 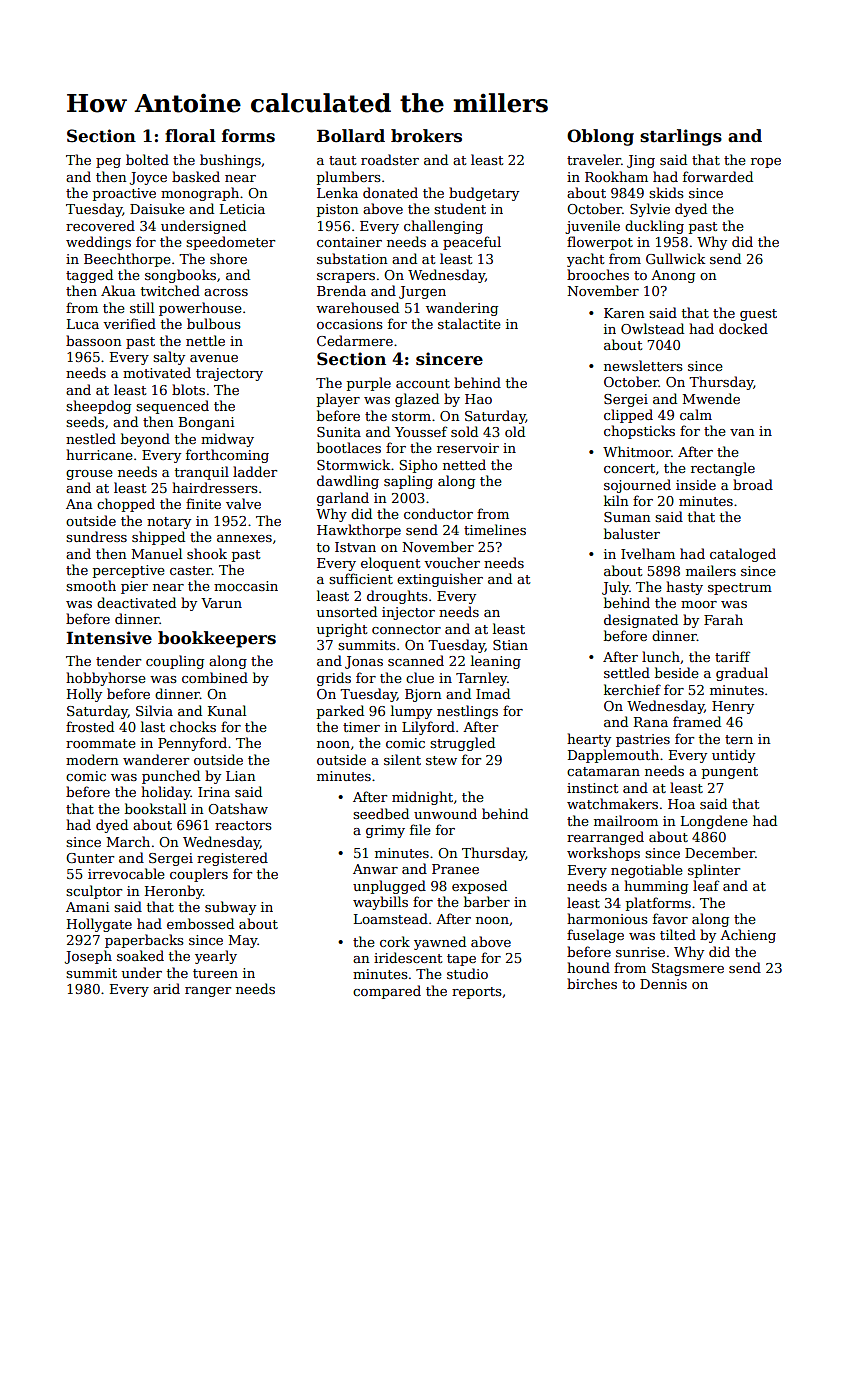 What do you see at coordinates (629, 468) in the document?
I see `concert` at bounding box center [629, 468].
